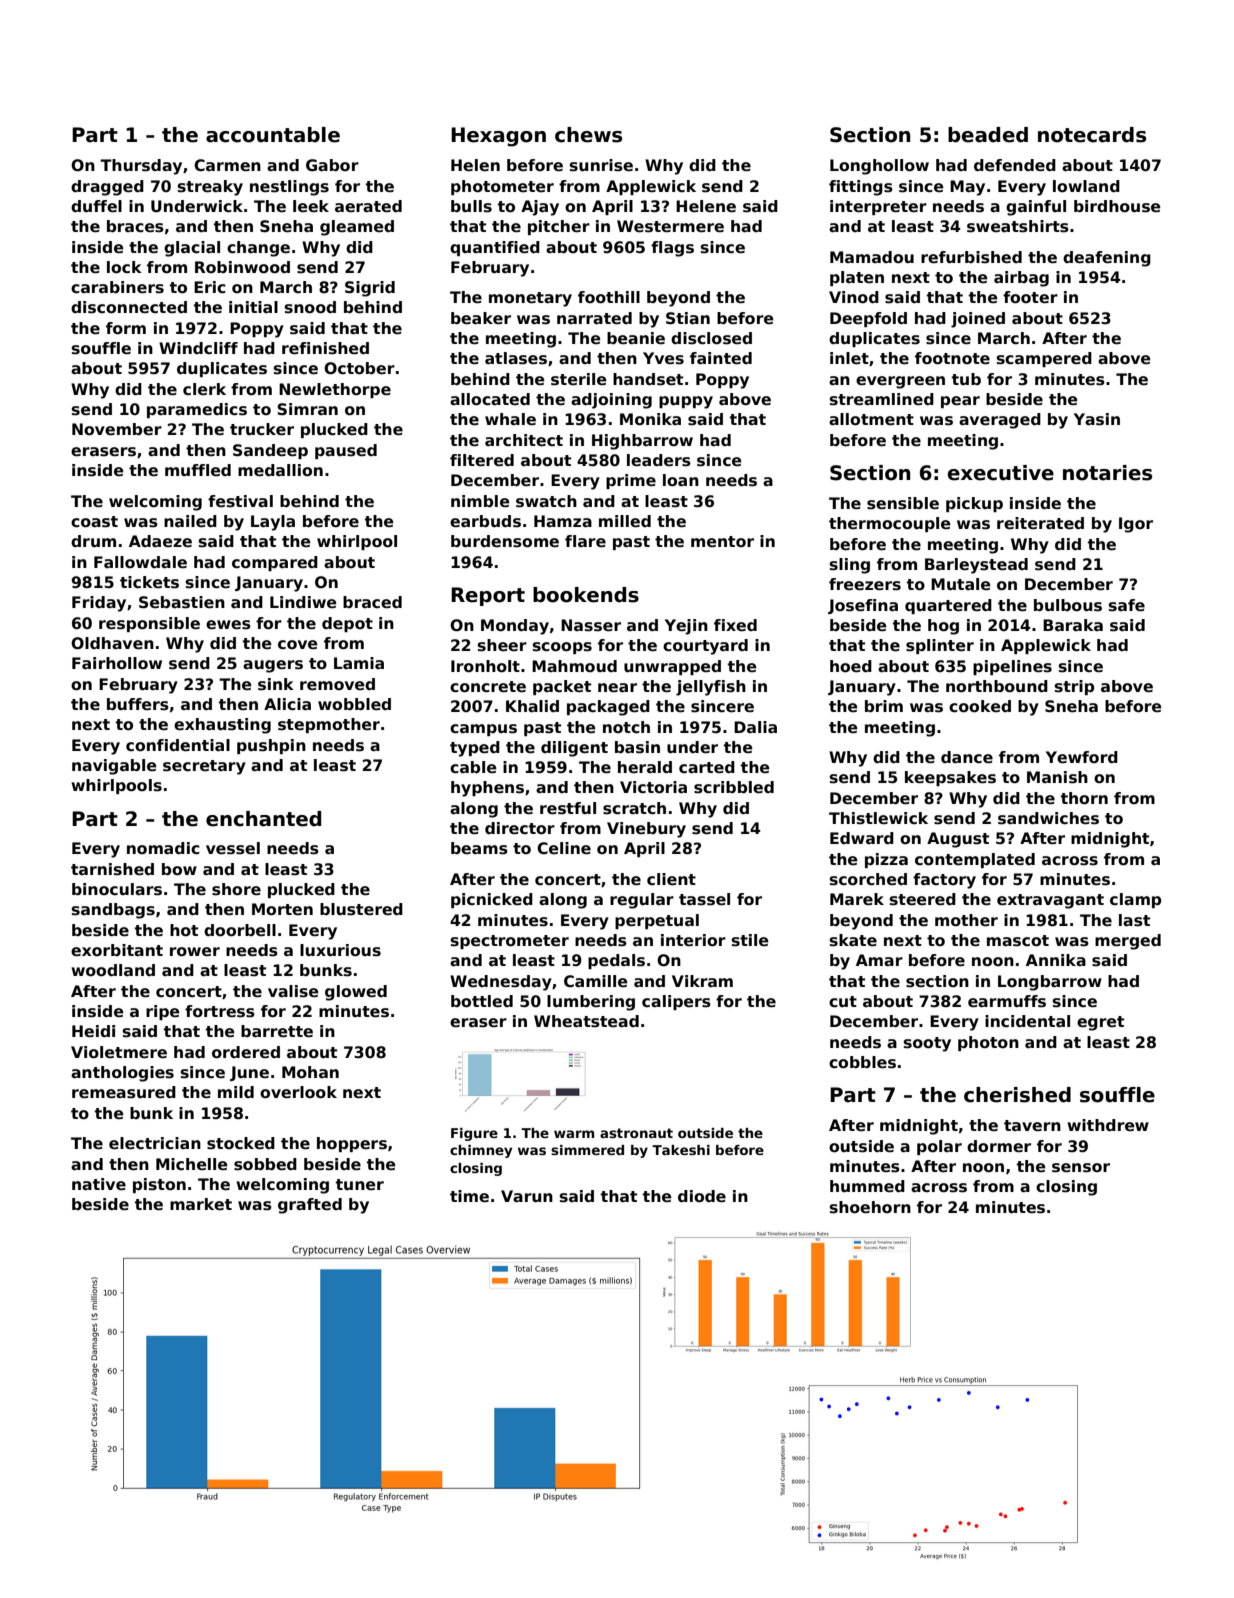  Describe the element at coordinates (113, 970) in the image. I see `woodland` at that location.
